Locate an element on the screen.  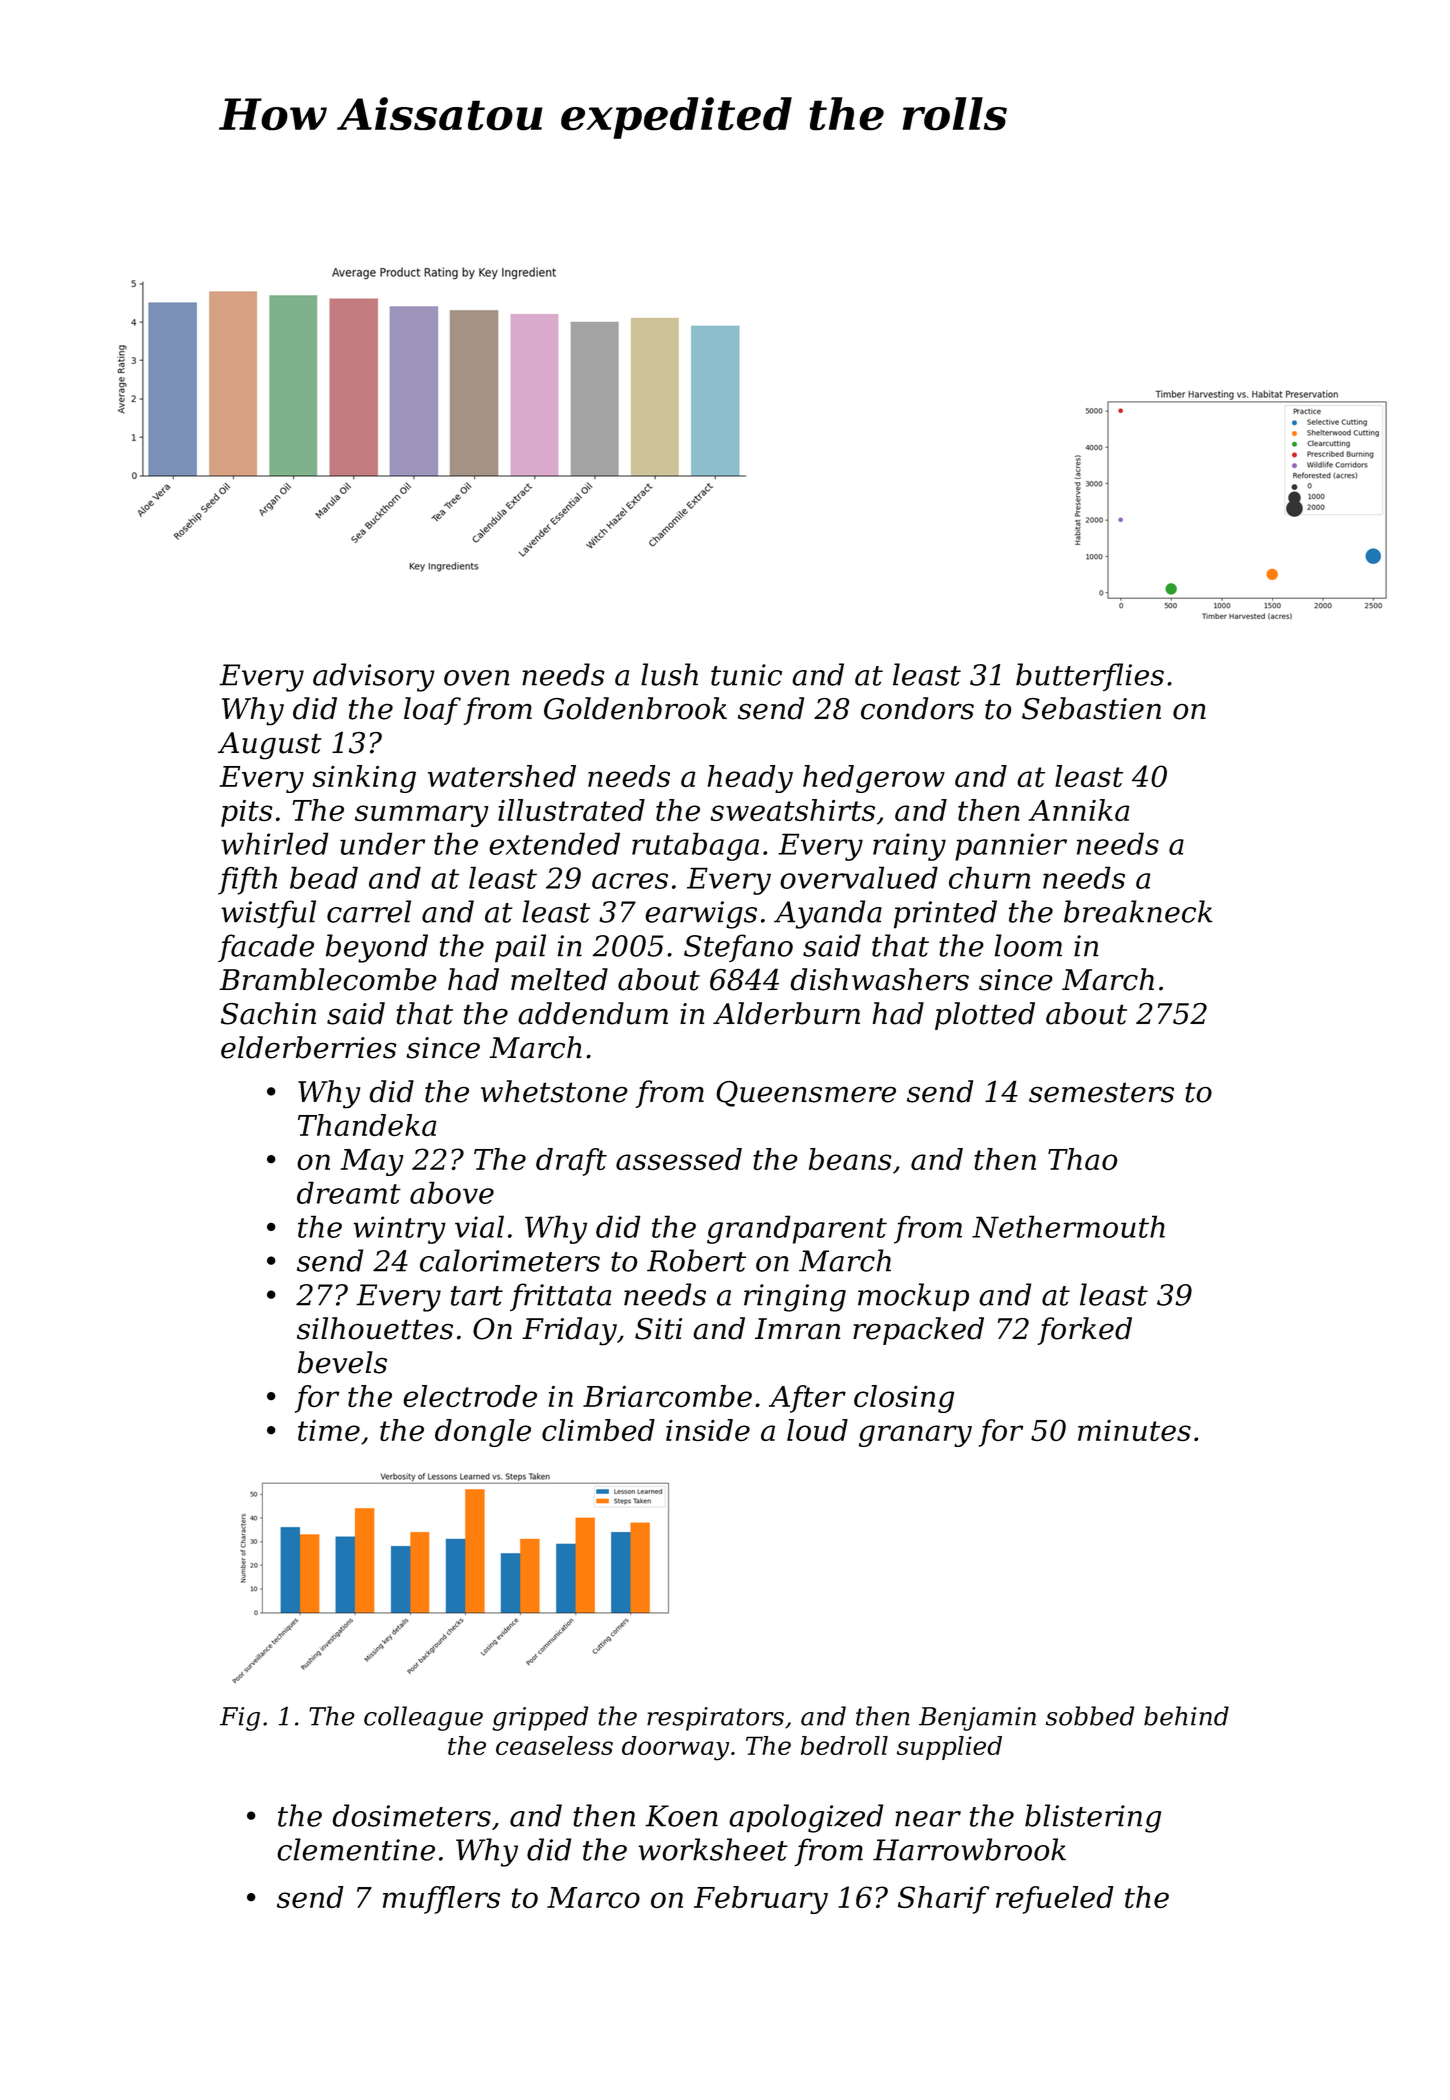
colleague is located at coordinates (423, 1718).
